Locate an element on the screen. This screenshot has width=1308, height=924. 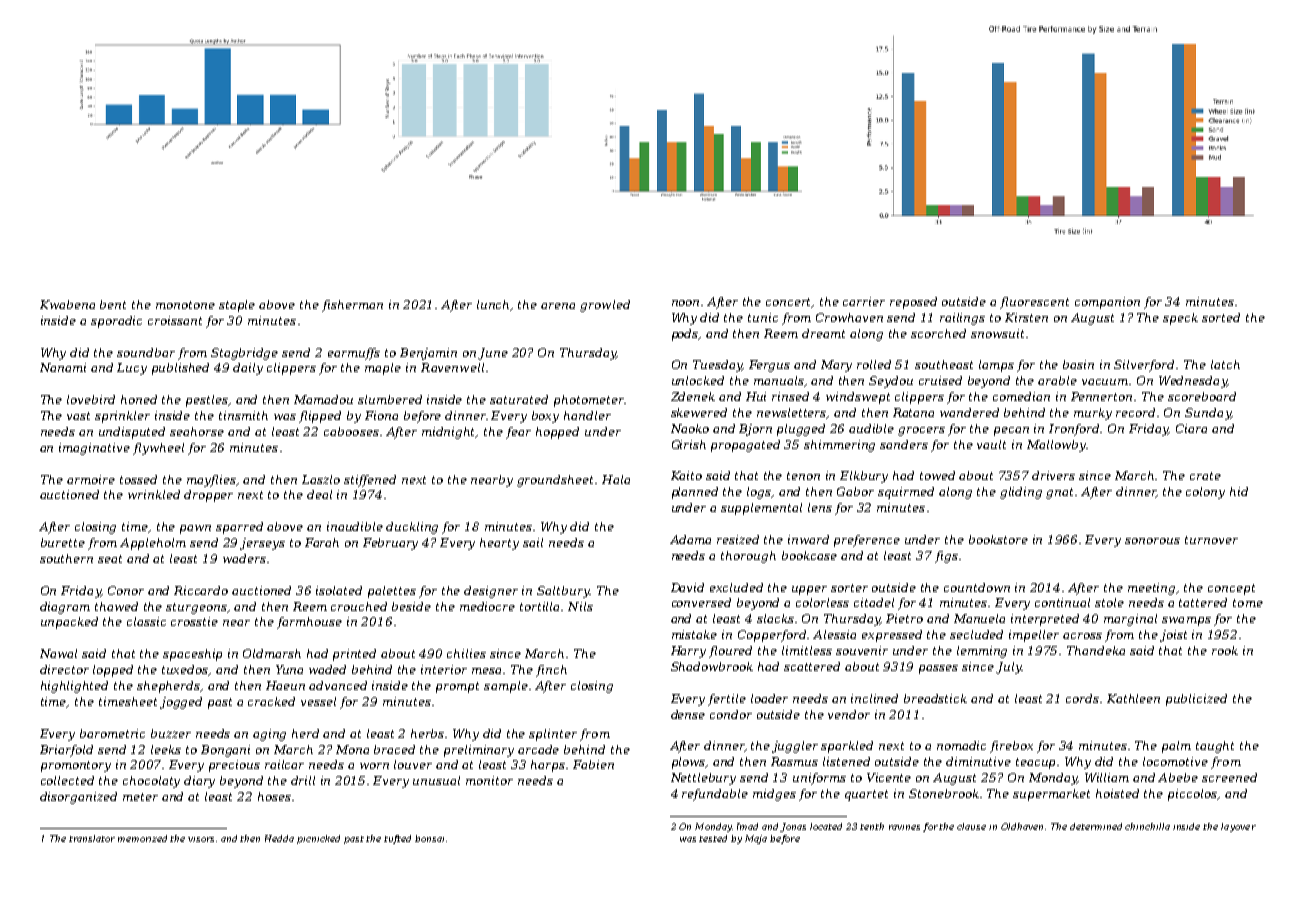
Kwabena is located at coordinates (67, 304).
